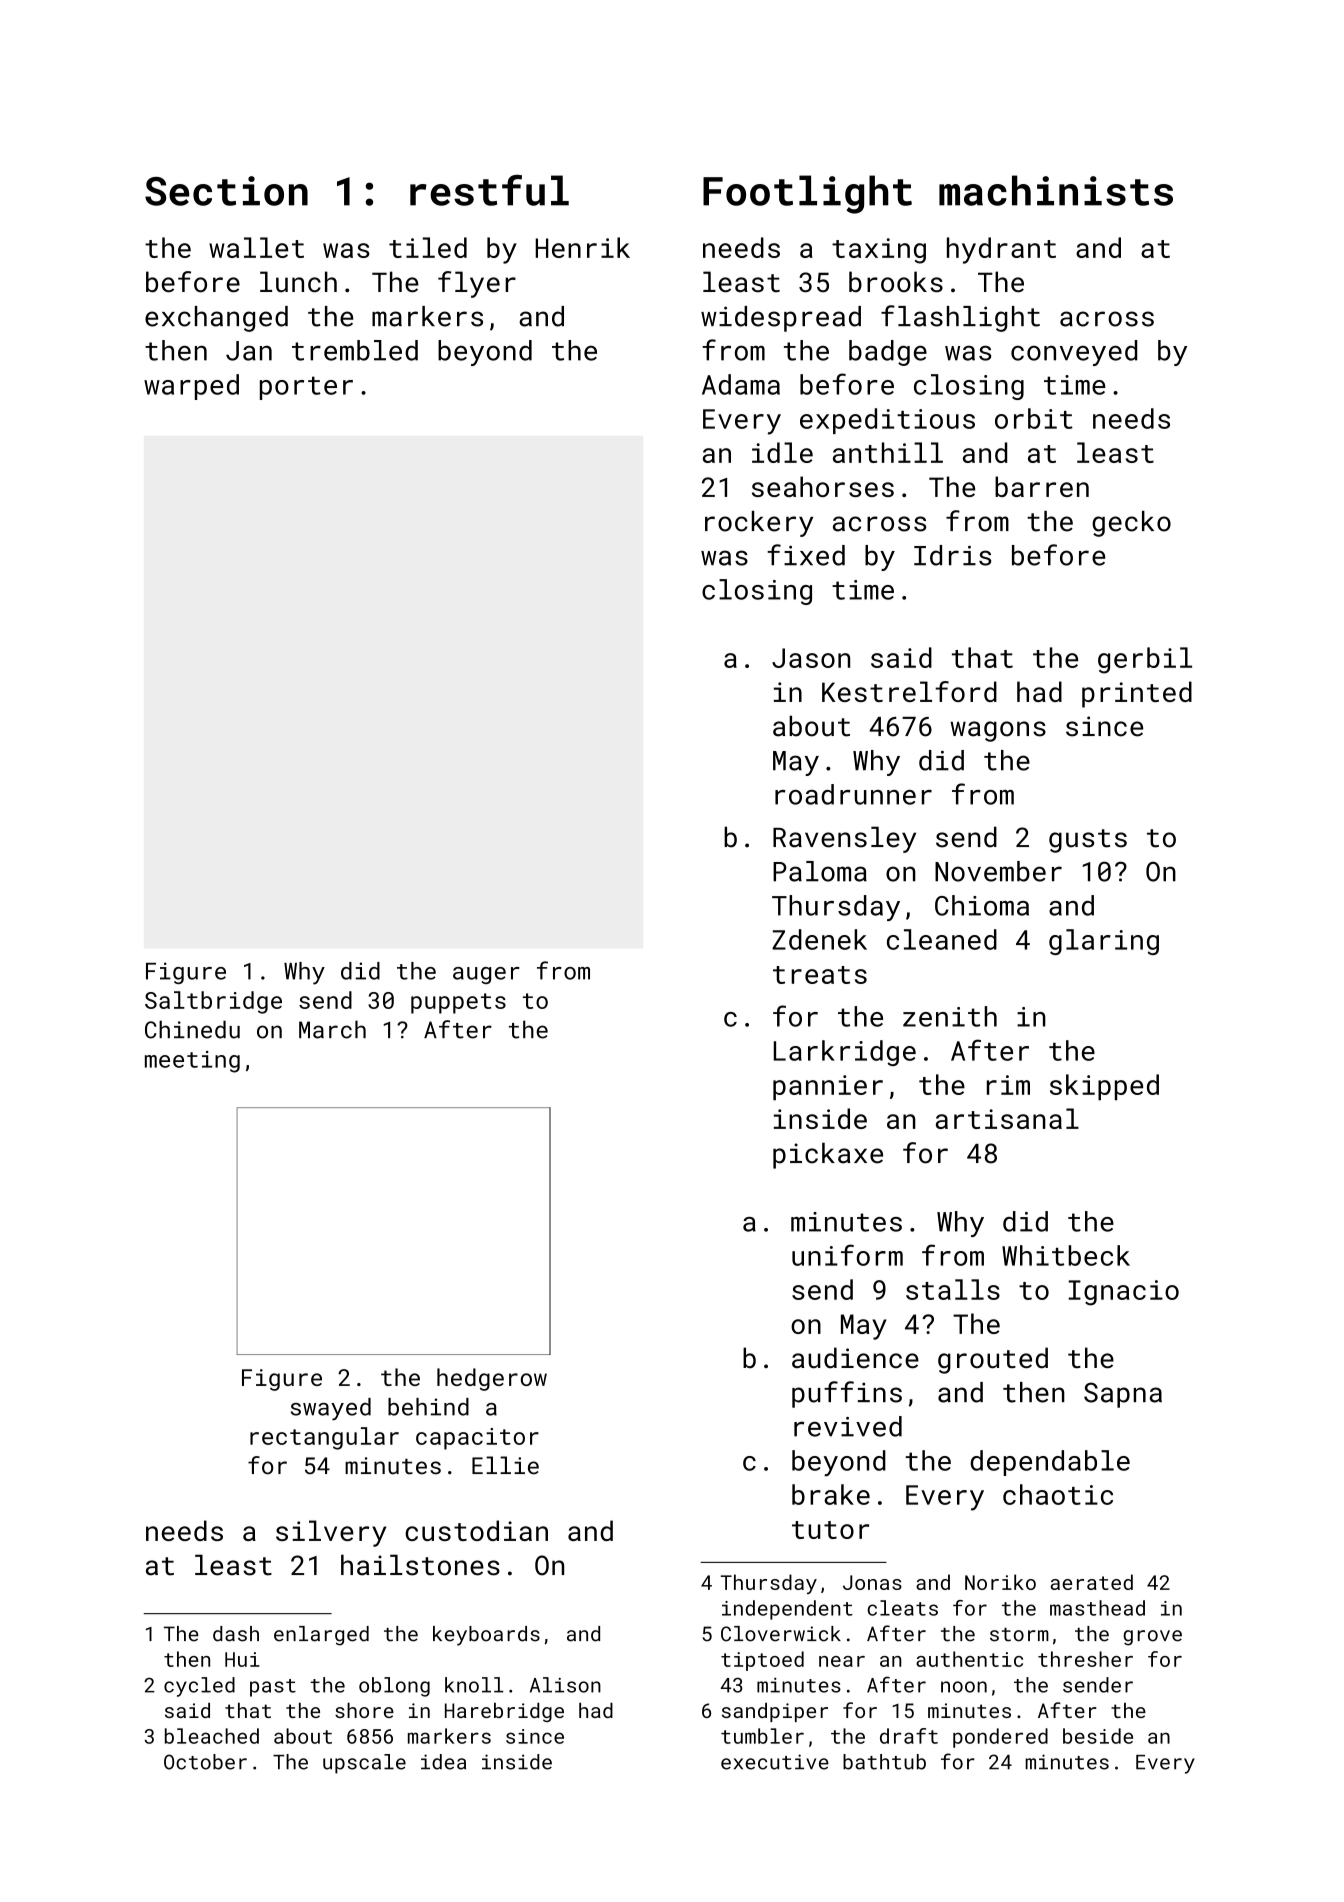 Image resolution: width=1344 pixels, height=1902 pixels. Describe the element at coordinates (807, 194) in the screenshot. I see `Footlight` at that location.
